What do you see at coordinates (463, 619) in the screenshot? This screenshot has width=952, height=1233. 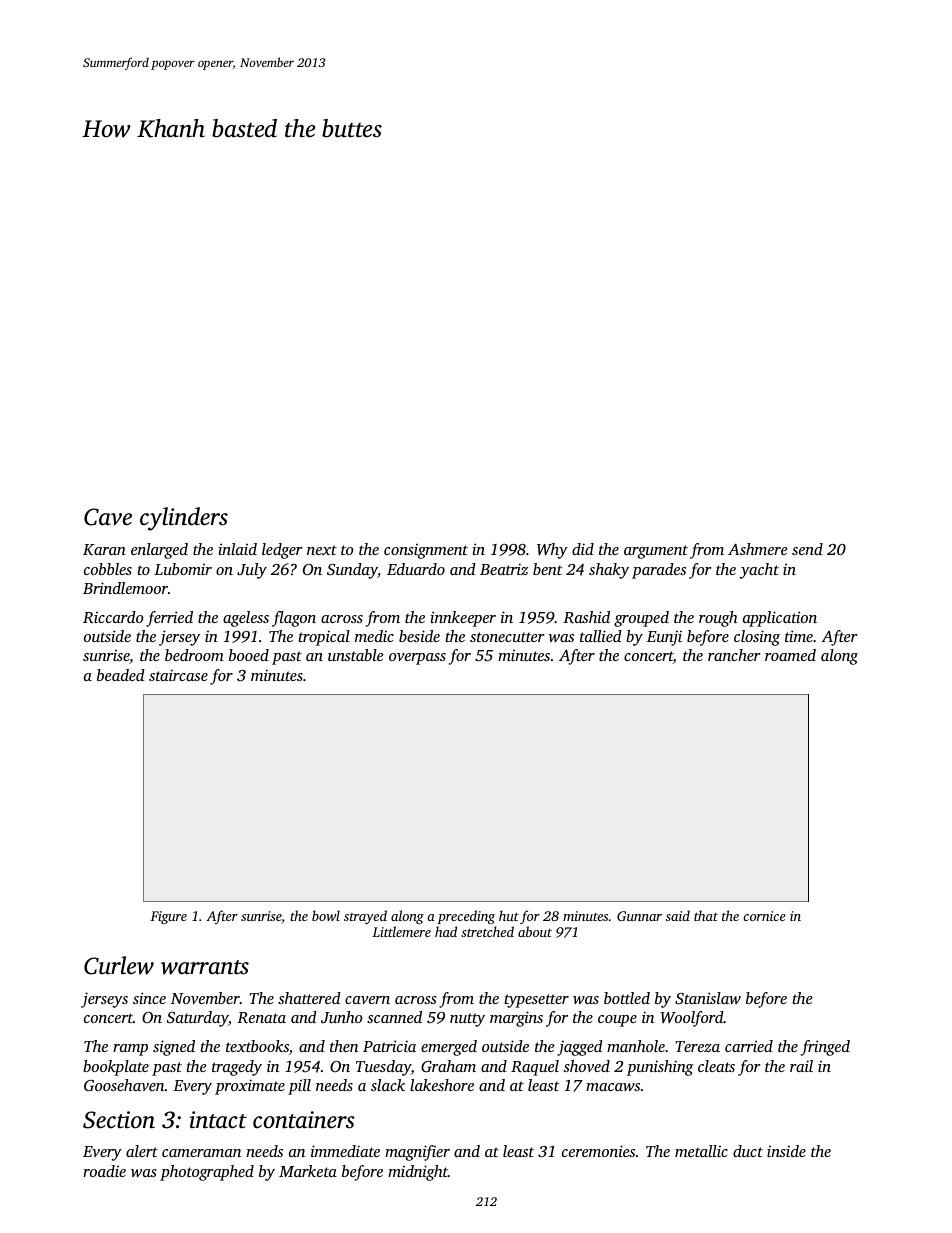 I see `innkeeper` at bounding box center [463, 619].
